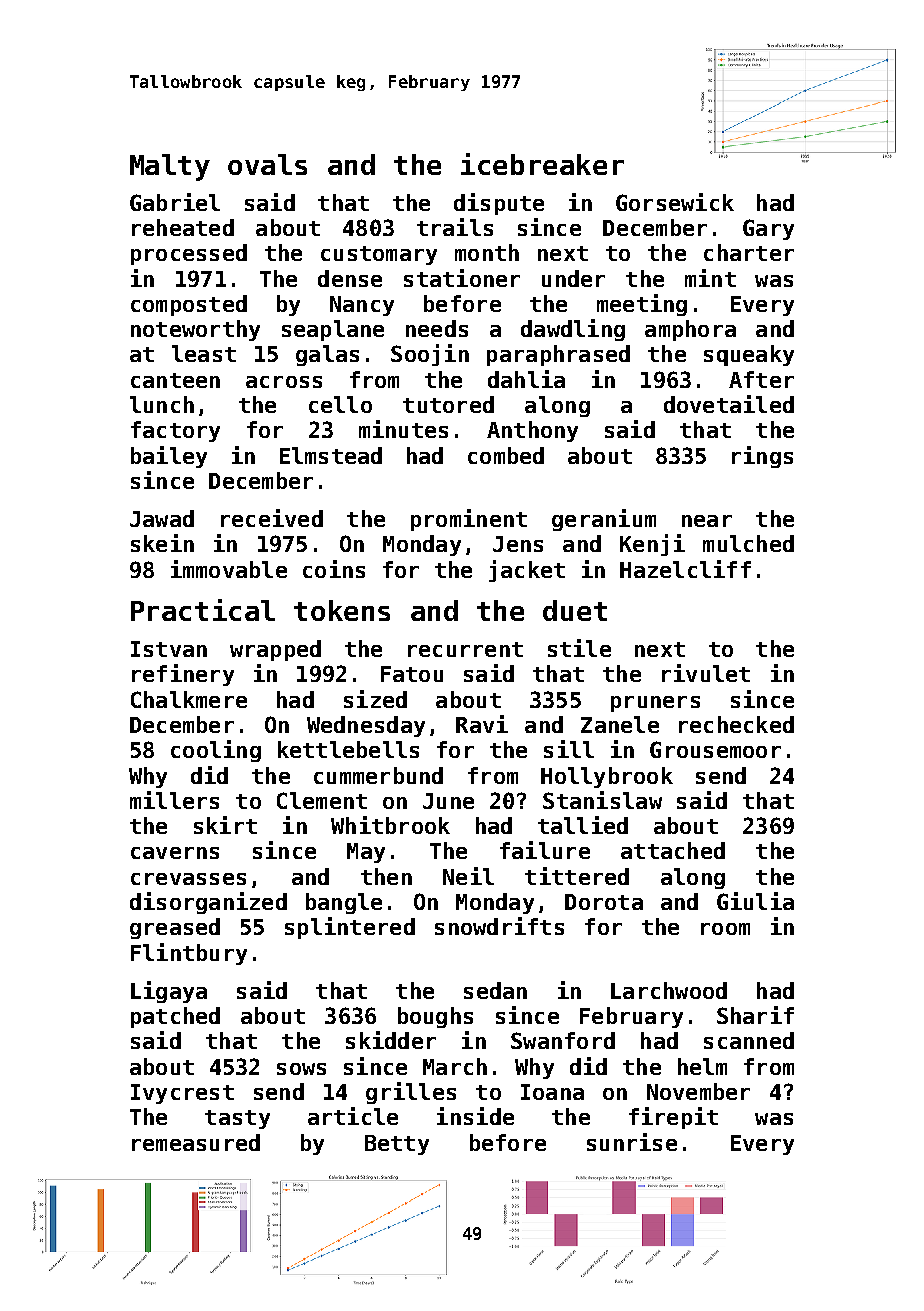 This screenshot has height=1311, width=924. Describe the element at coordinates (604, 902) in the screenshot. I see `Dorota` at that location.
